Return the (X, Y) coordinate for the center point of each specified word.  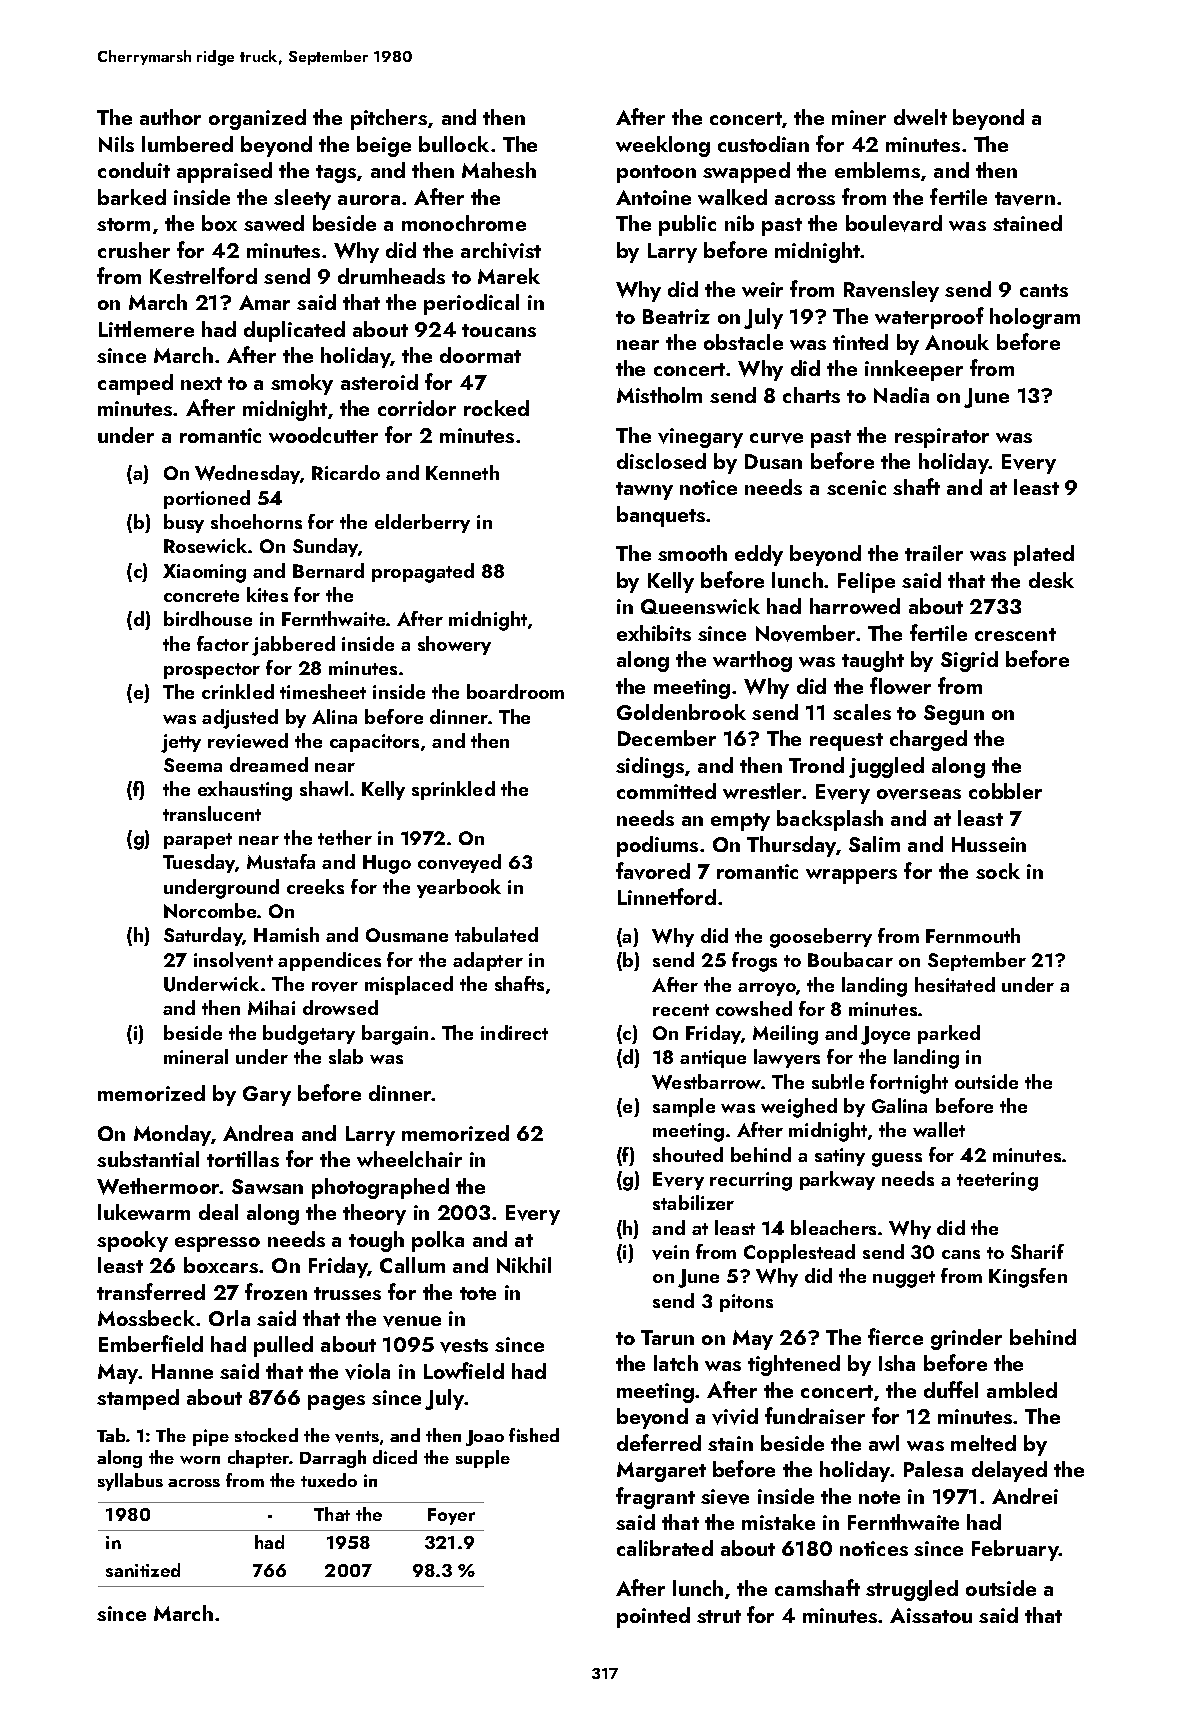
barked (132, 197)
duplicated (294, 331)
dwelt (920, 117)
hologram (1035, 318)
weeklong (663, 146)
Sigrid (969, 661)
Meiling (785, 1035)
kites (267, 594)
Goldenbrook (681, 712)
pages (336, 1402)
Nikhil (524, 1265)
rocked (496, 408)
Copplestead (799, 1253)
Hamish (286, 934)
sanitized (143, 1570)
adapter (488, 961)
